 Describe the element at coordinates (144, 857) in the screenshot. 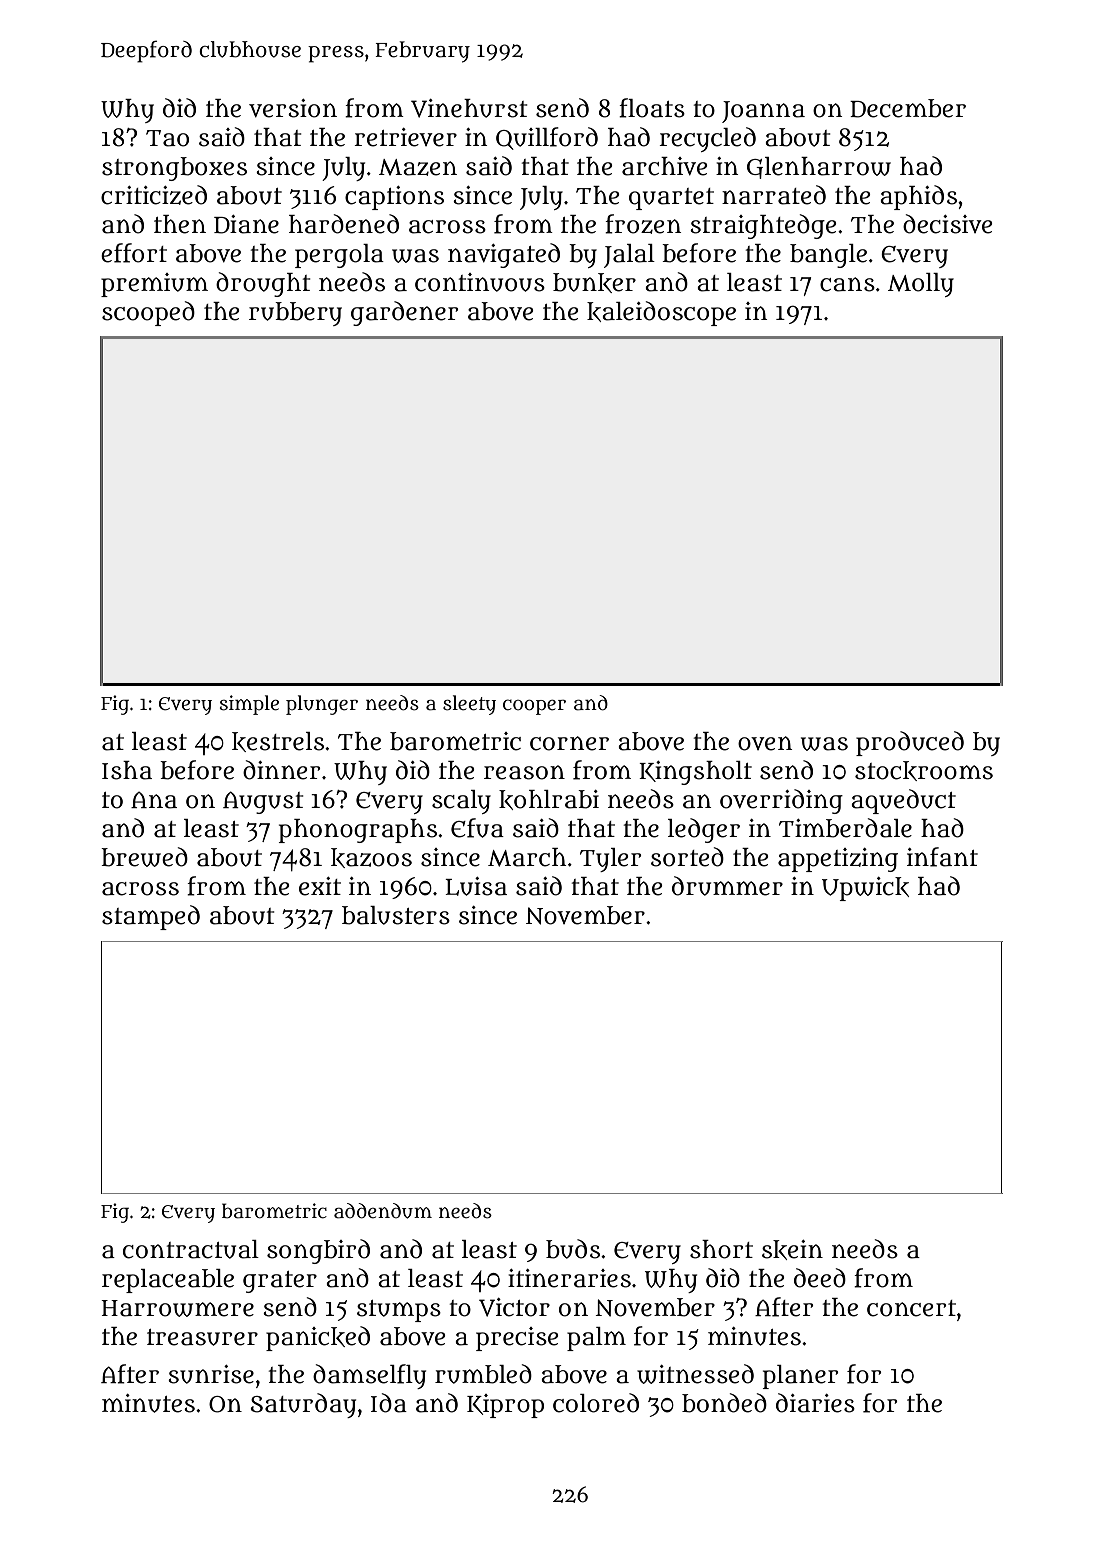

I see `brewed` at that location.
